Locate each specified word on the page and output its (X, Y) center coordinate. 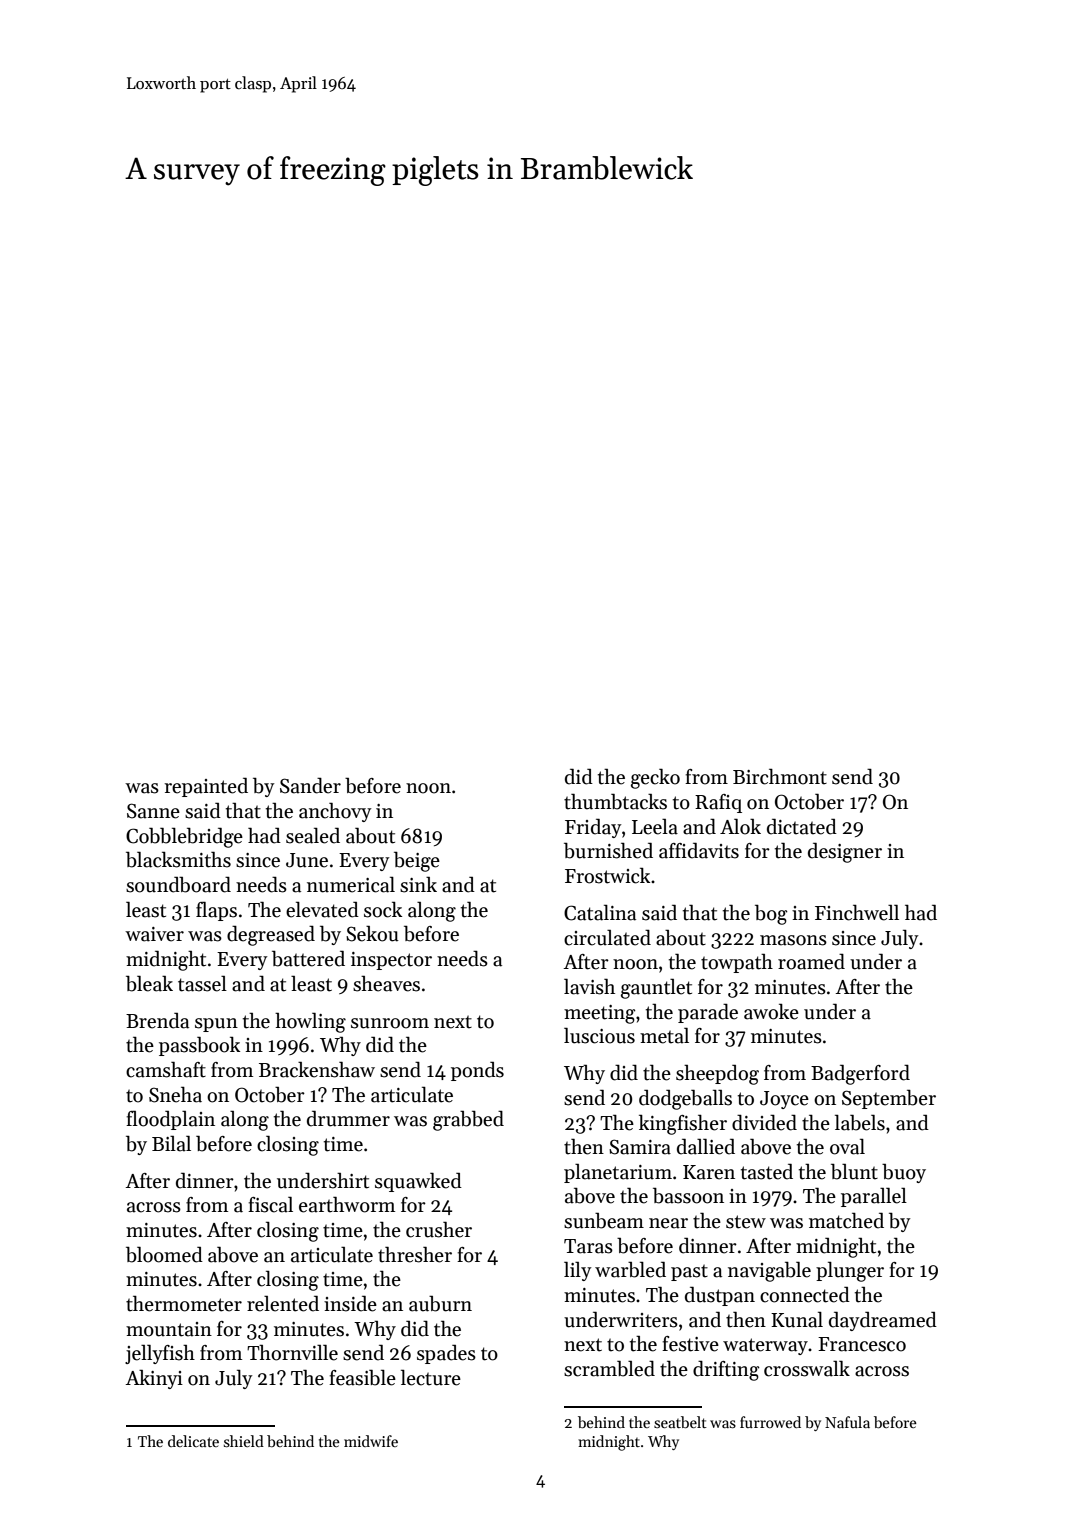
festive (690, 1344)
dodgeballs (685, 1099)
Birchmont (780, 776)
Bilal (171, 1143)
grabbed (468, 1120)
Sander (310, 785)
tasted (767, 1171)
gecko (655, 778)
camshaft (166, 1070)
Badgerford (860, 1074)
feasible (362, 1377)
